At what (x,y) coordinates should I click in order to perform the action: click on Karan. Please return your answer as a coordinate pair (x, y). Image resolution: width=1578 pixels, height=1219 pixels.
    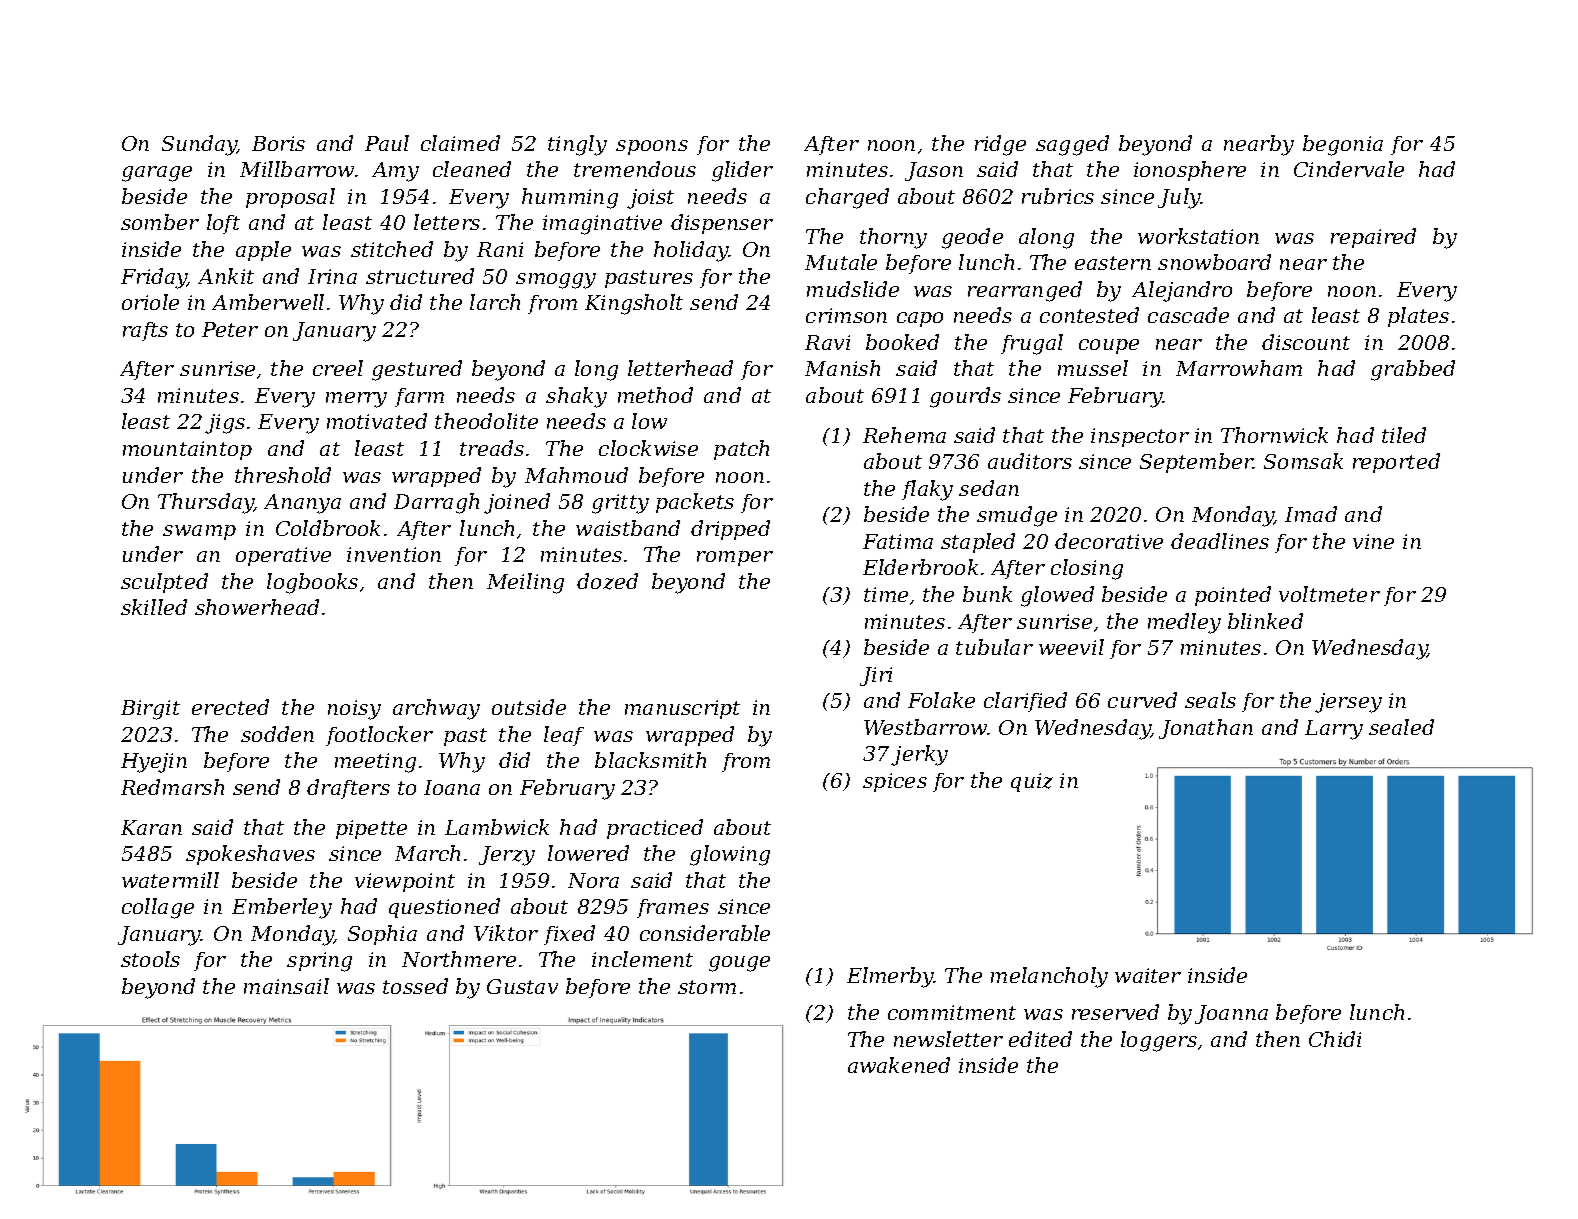
    Looking at the image, I should click on (151, 827).
